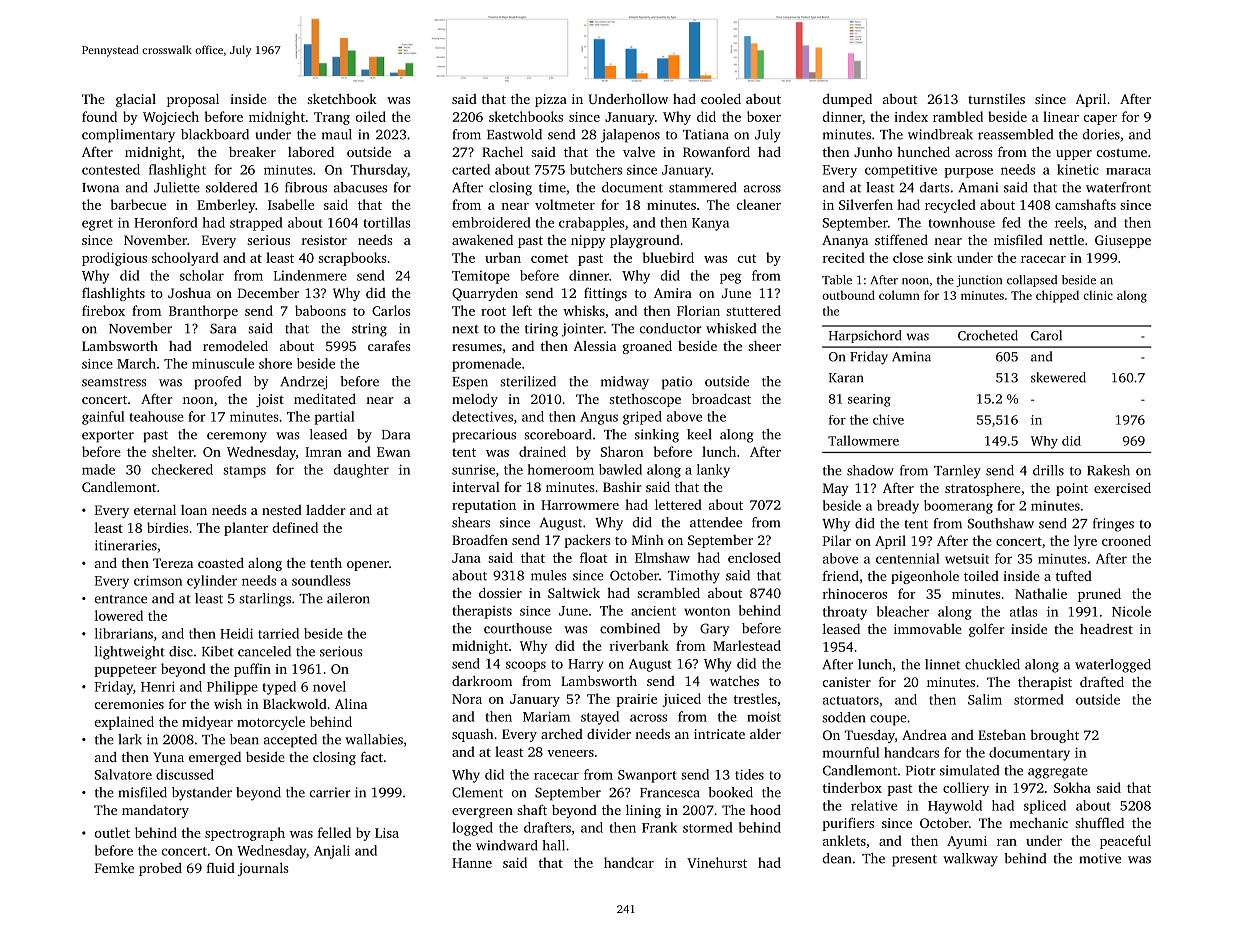 The width and height of the image is (1233, 952). Describe the element at coordinates (1046, 335) in the image. I see `Carol` at that location.
